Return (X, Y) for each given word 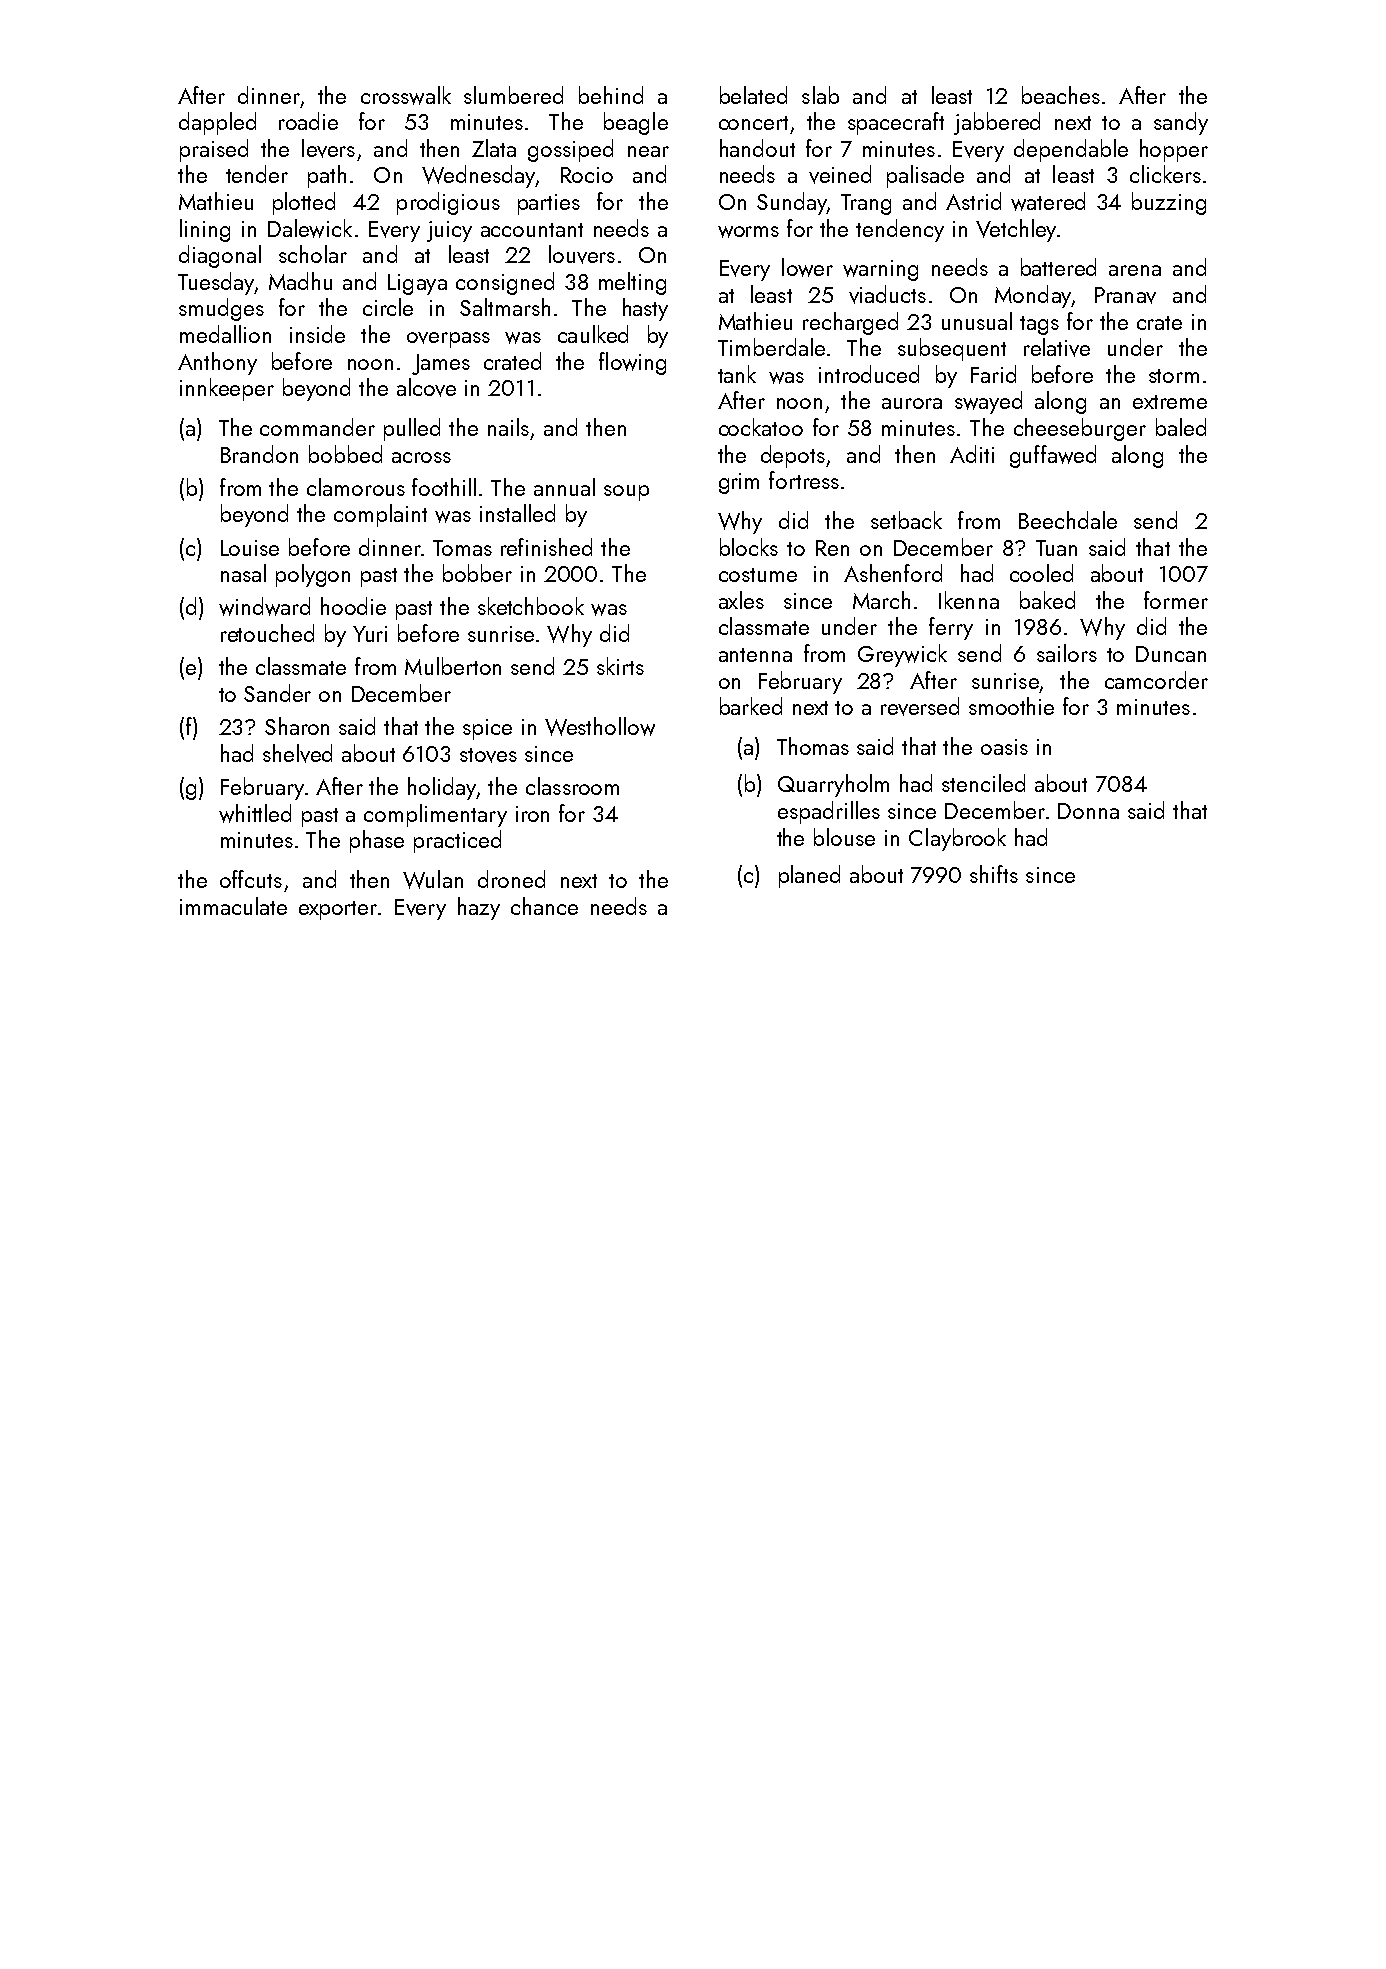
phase (377, 841)
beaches (1061, 95)
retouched (267, 633)
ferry (951, 628)
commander (317, 427)
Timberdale (771, 347)
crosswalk (406, 95)
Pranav (1125, 295)
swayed (988, 402)
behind (611, 95)
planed (809, 876)
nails (508, 427)
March (881, 600)
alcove (426, 387)
